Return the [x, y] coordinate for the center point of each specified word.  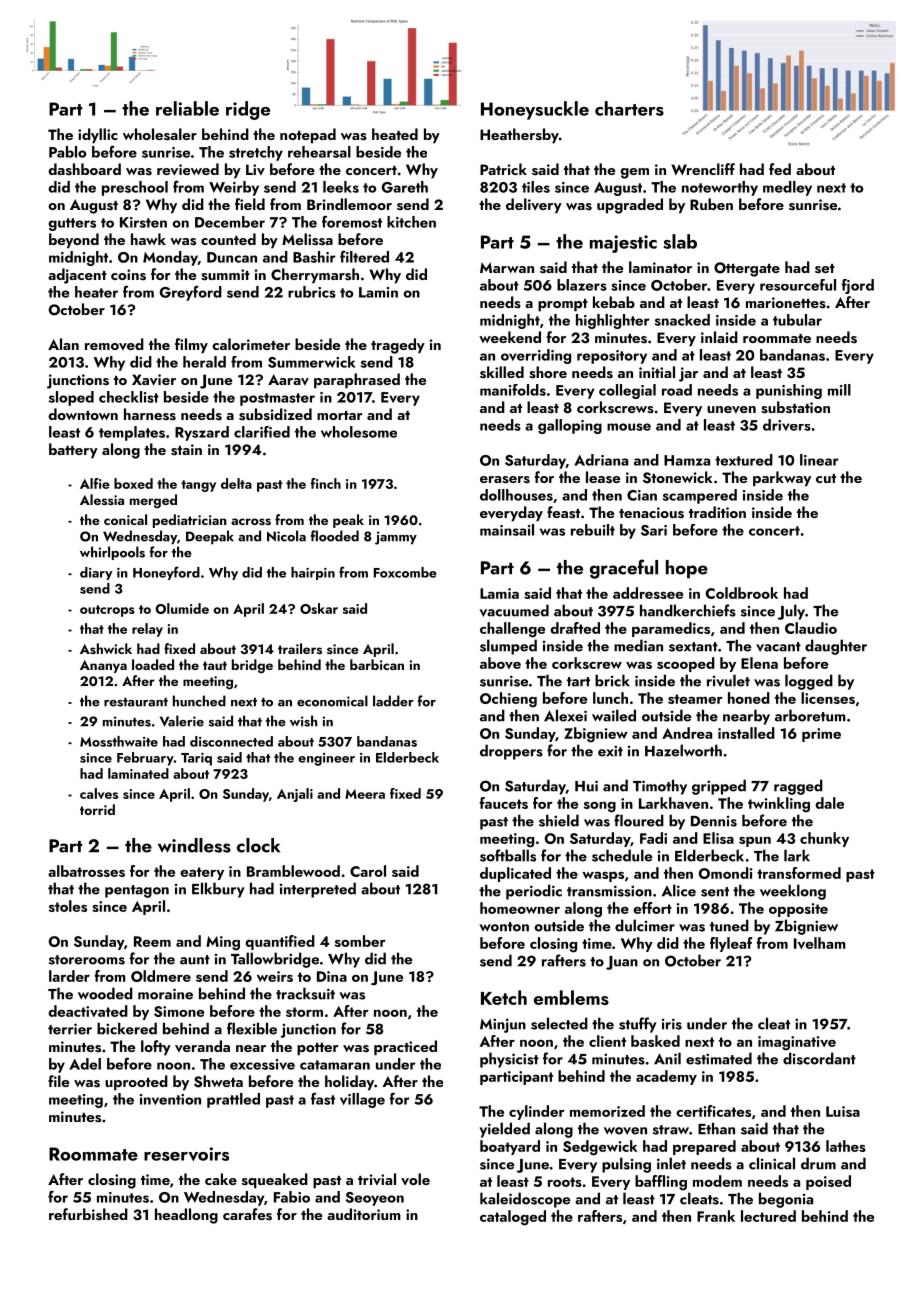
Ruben [711, 204]
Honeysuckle [535, 110]
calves [99, 793]
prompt [563, 305]
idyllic [98, 136]
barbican [377, 664]
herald [204, 362]
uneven [731, 409]
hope [687, 569]
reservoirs [186, 1154]
